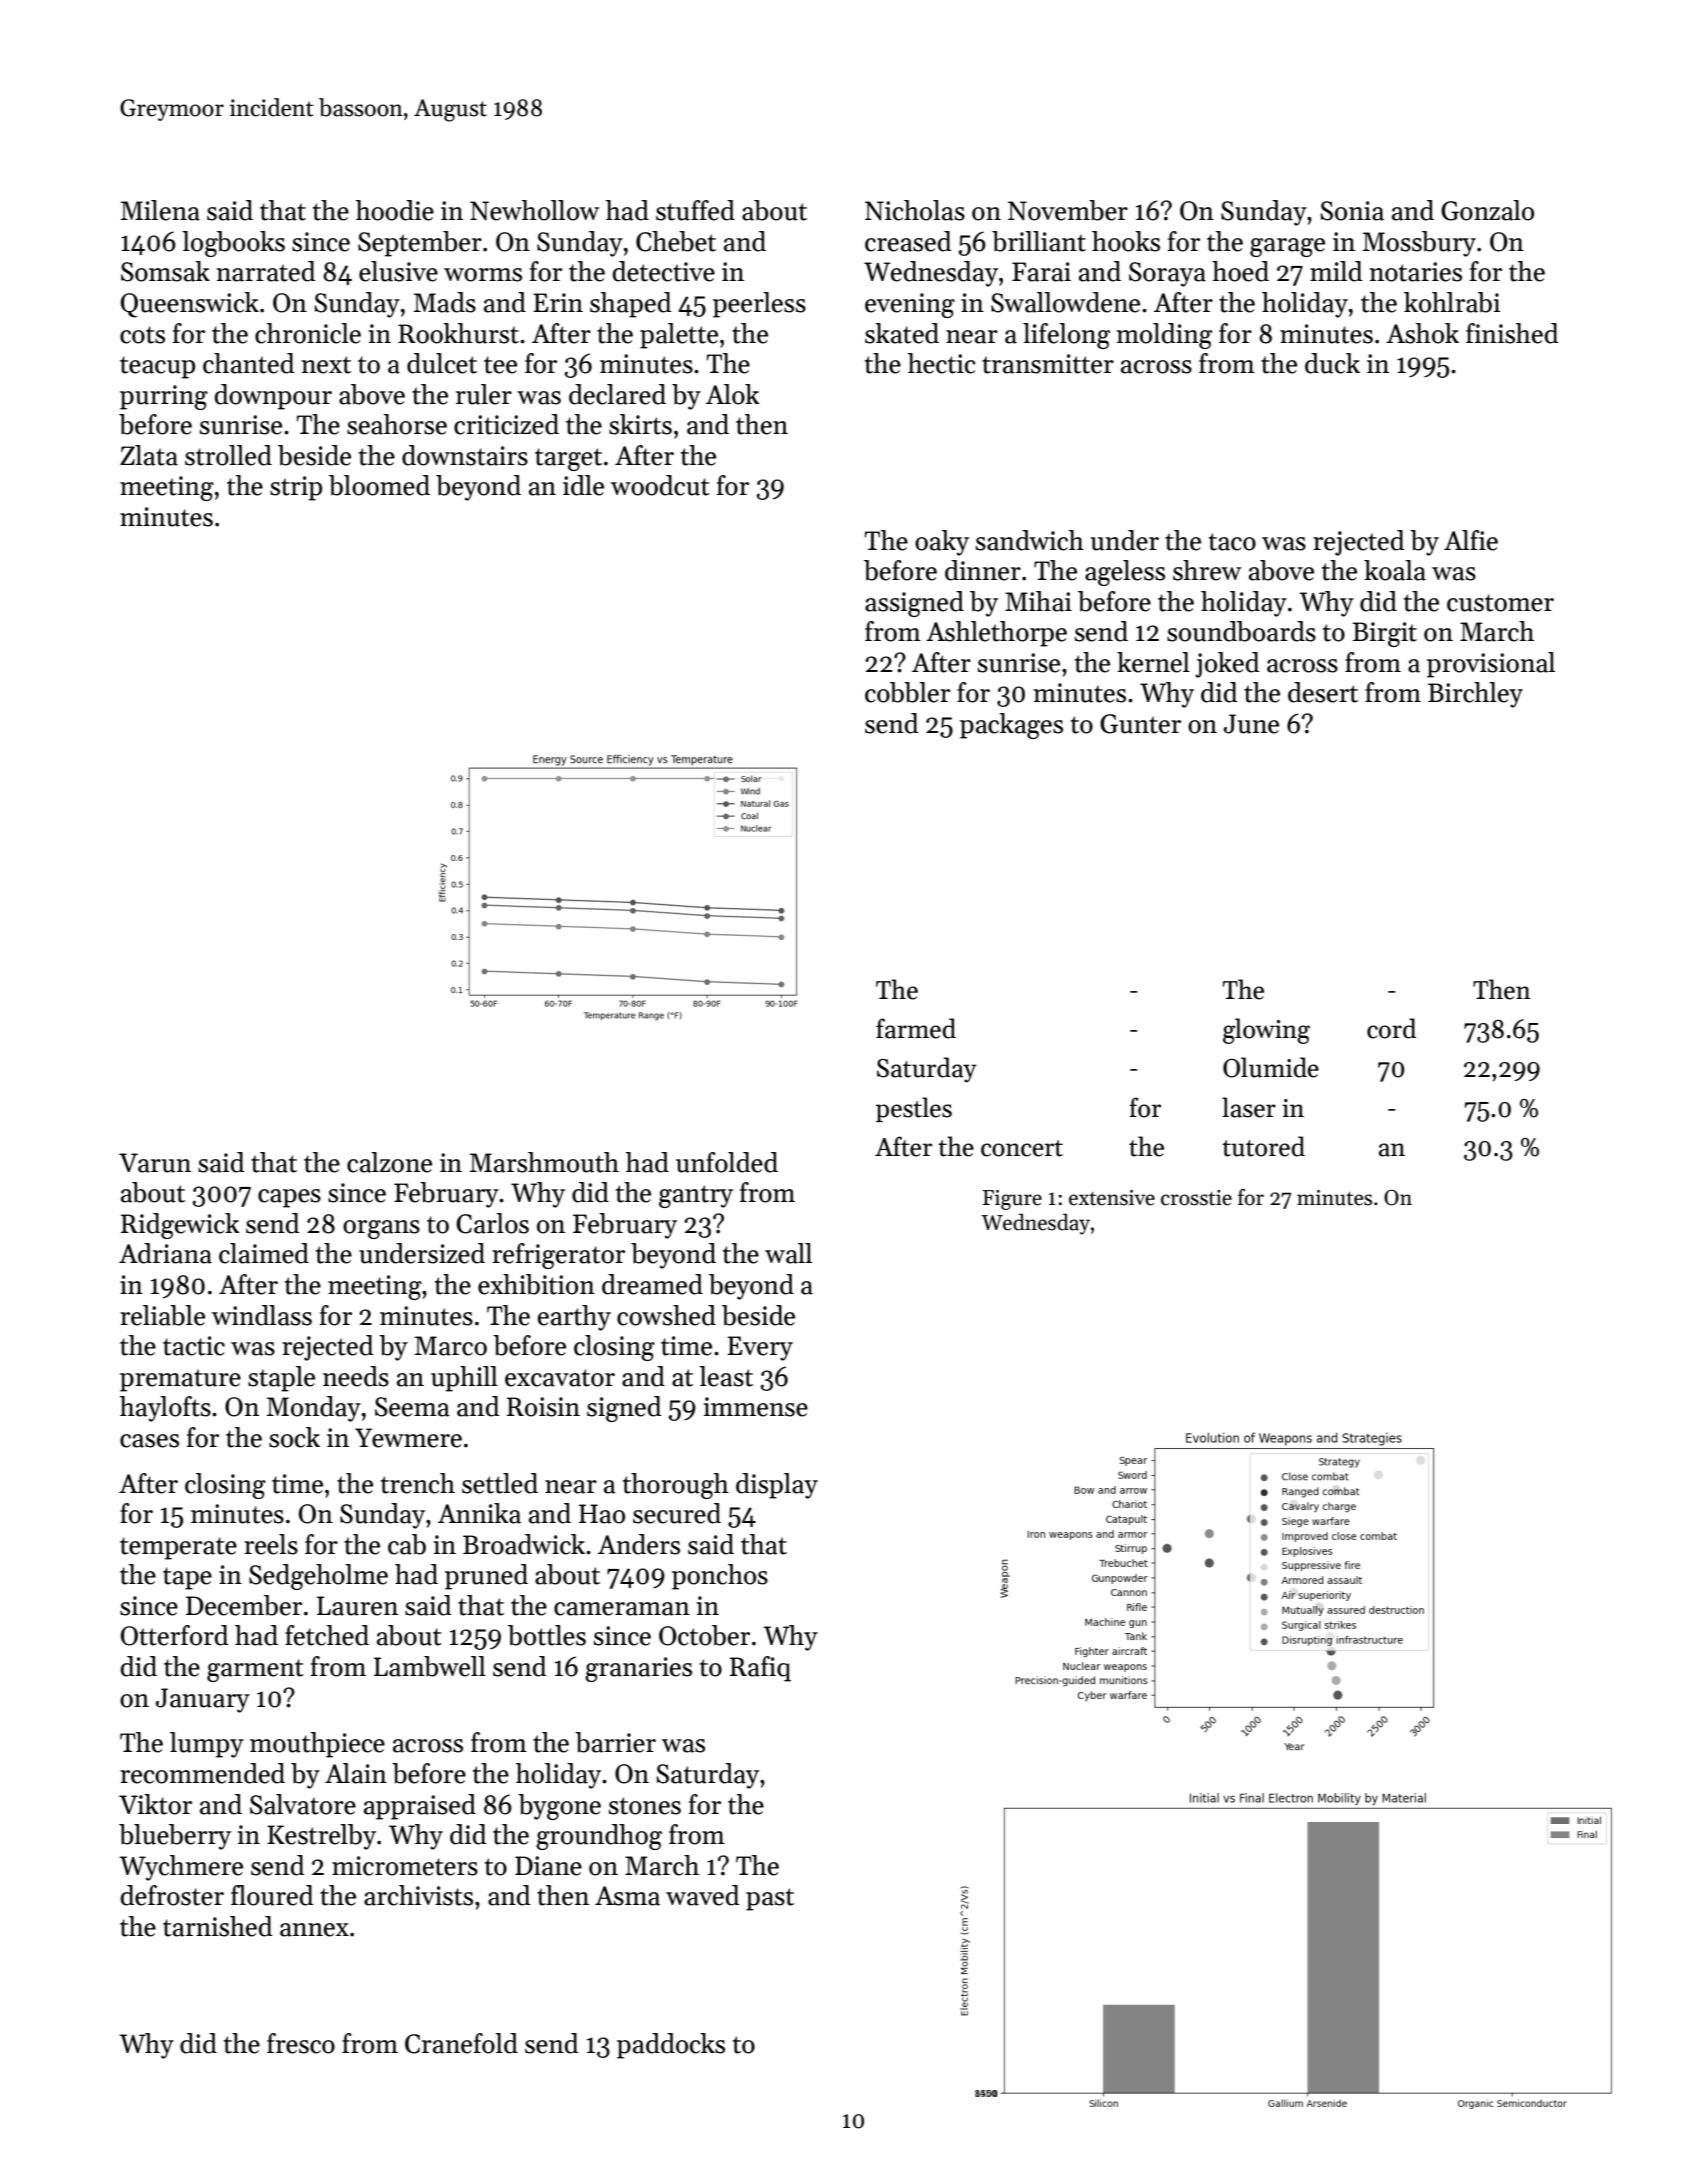 The image size is (1683, 2178). Describe the element at coordinates (770, 1899) in the screenshot. I see `past` at that location.
